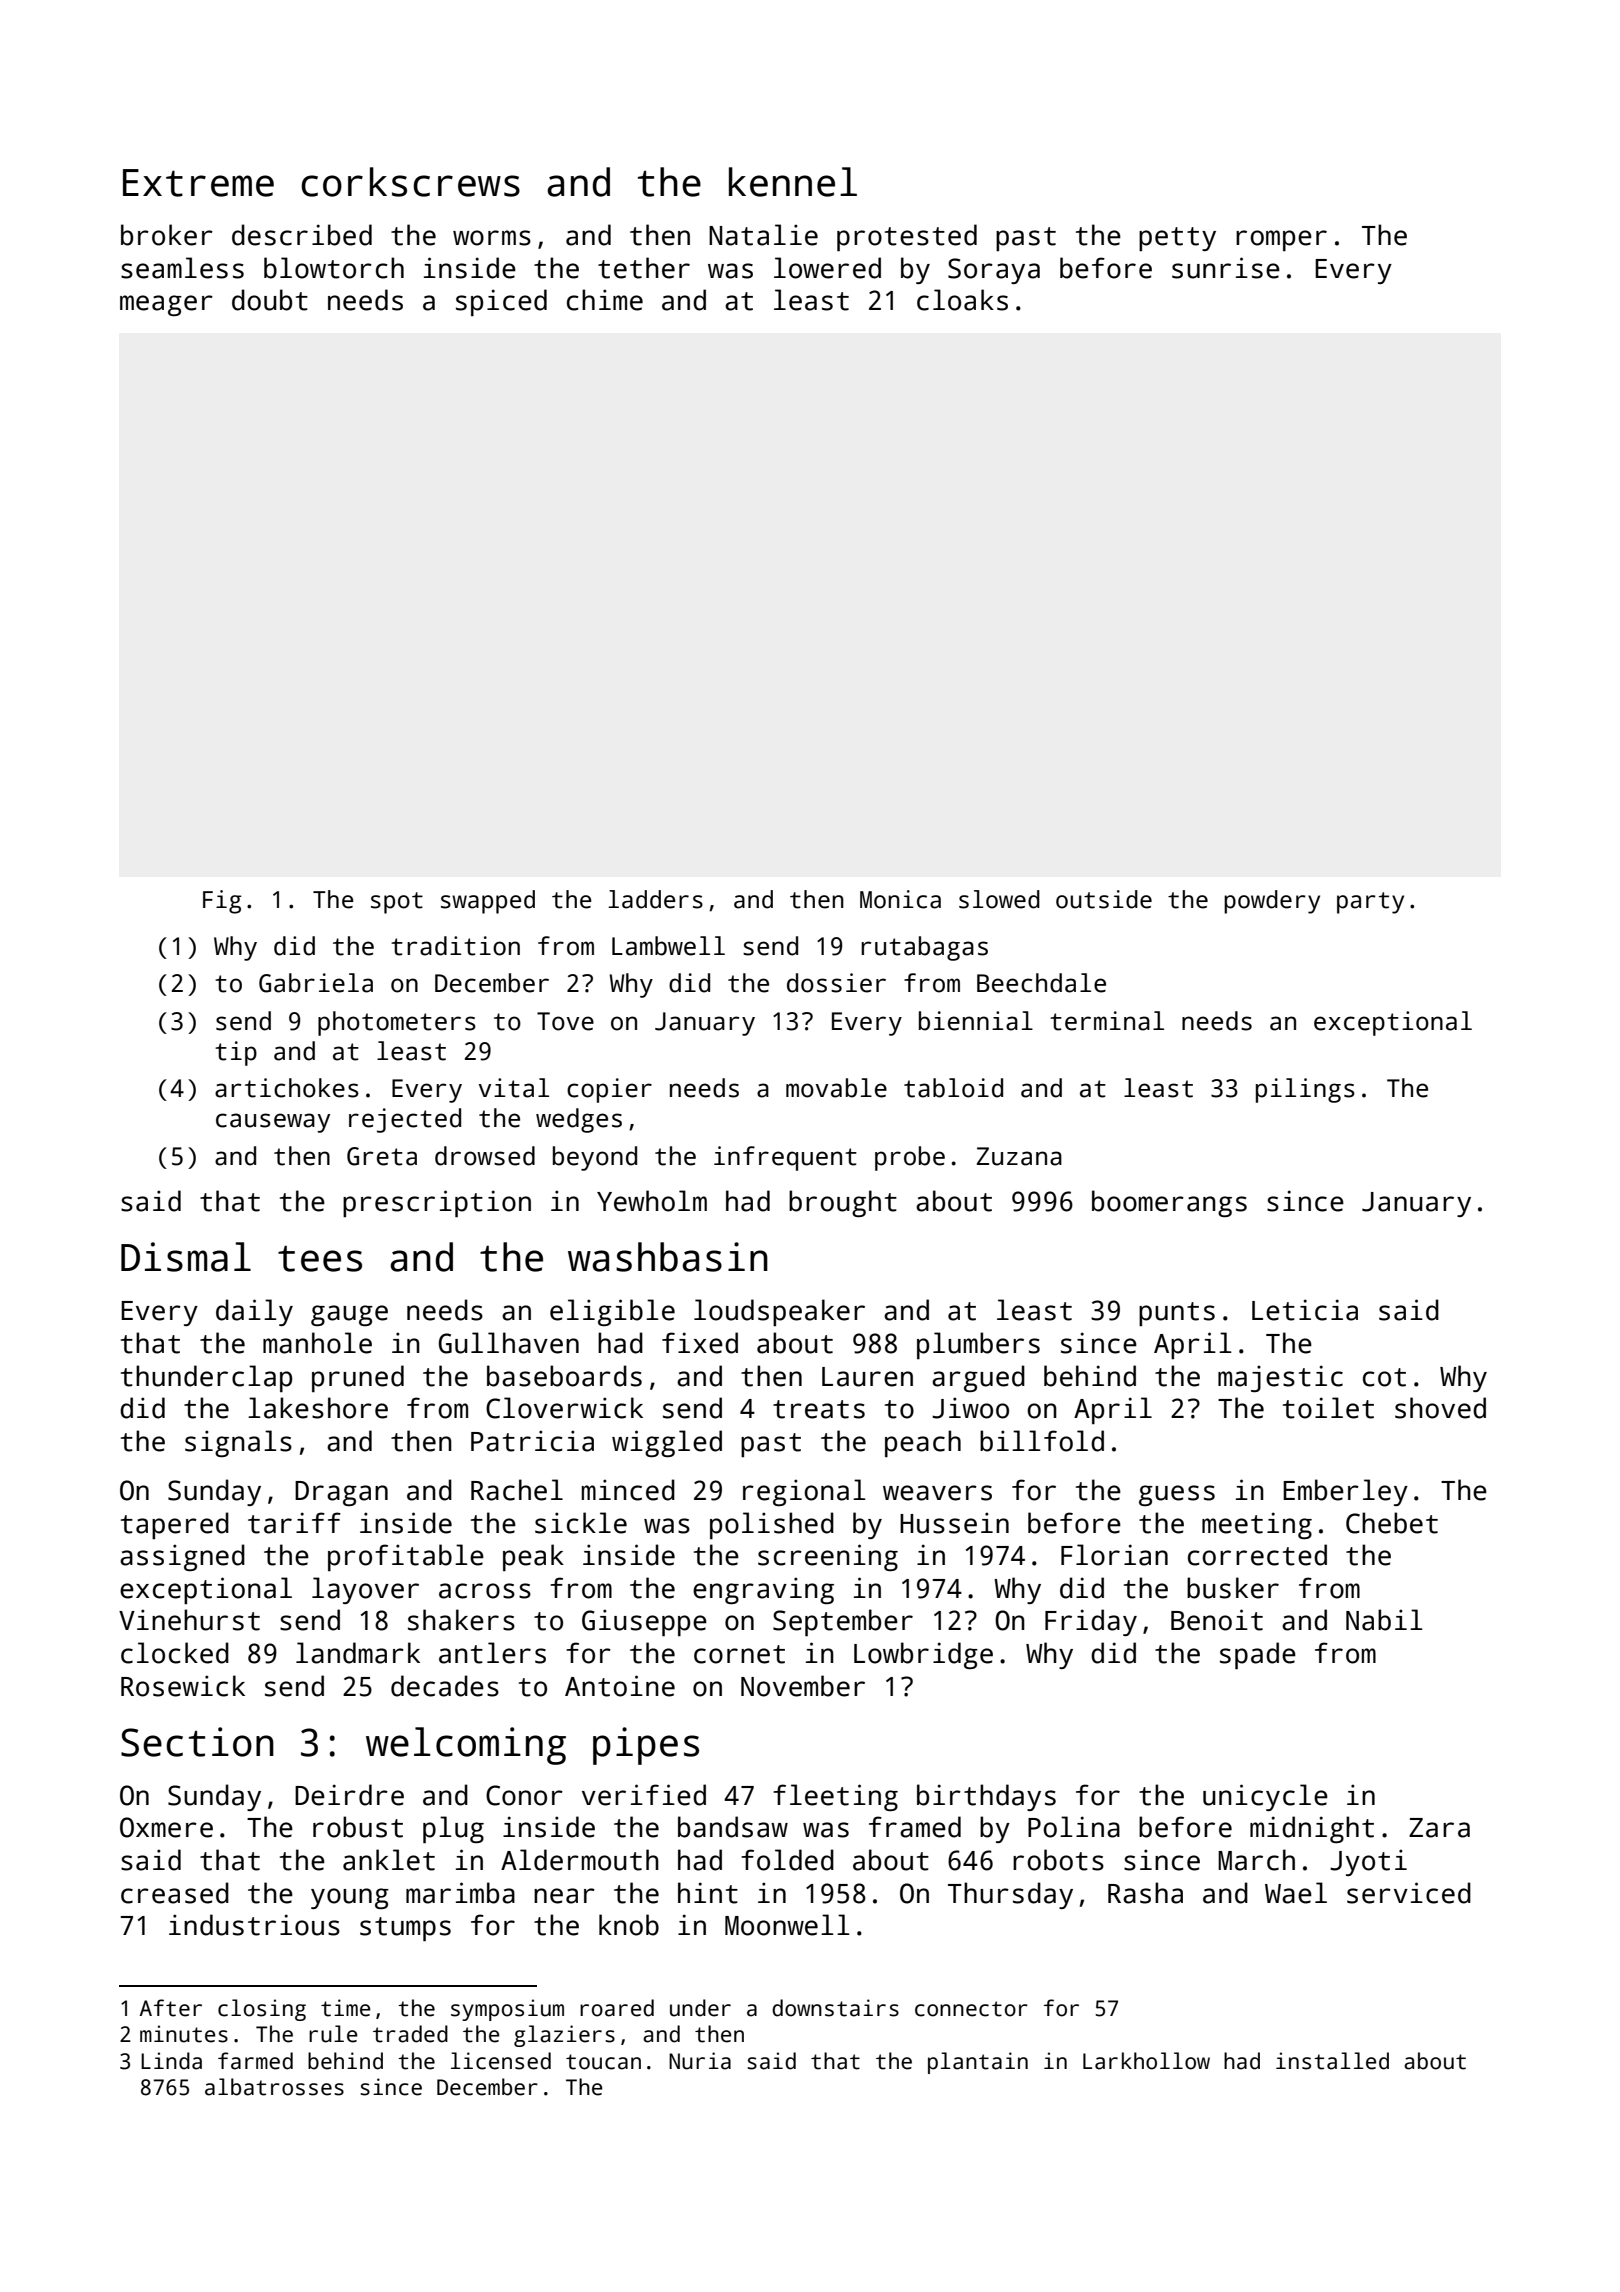 This page has height=2292, width=1620. What do you see at coordinates (668, 1257) in the page?
I see `washbasin` at bounding box center [668, 1257].
